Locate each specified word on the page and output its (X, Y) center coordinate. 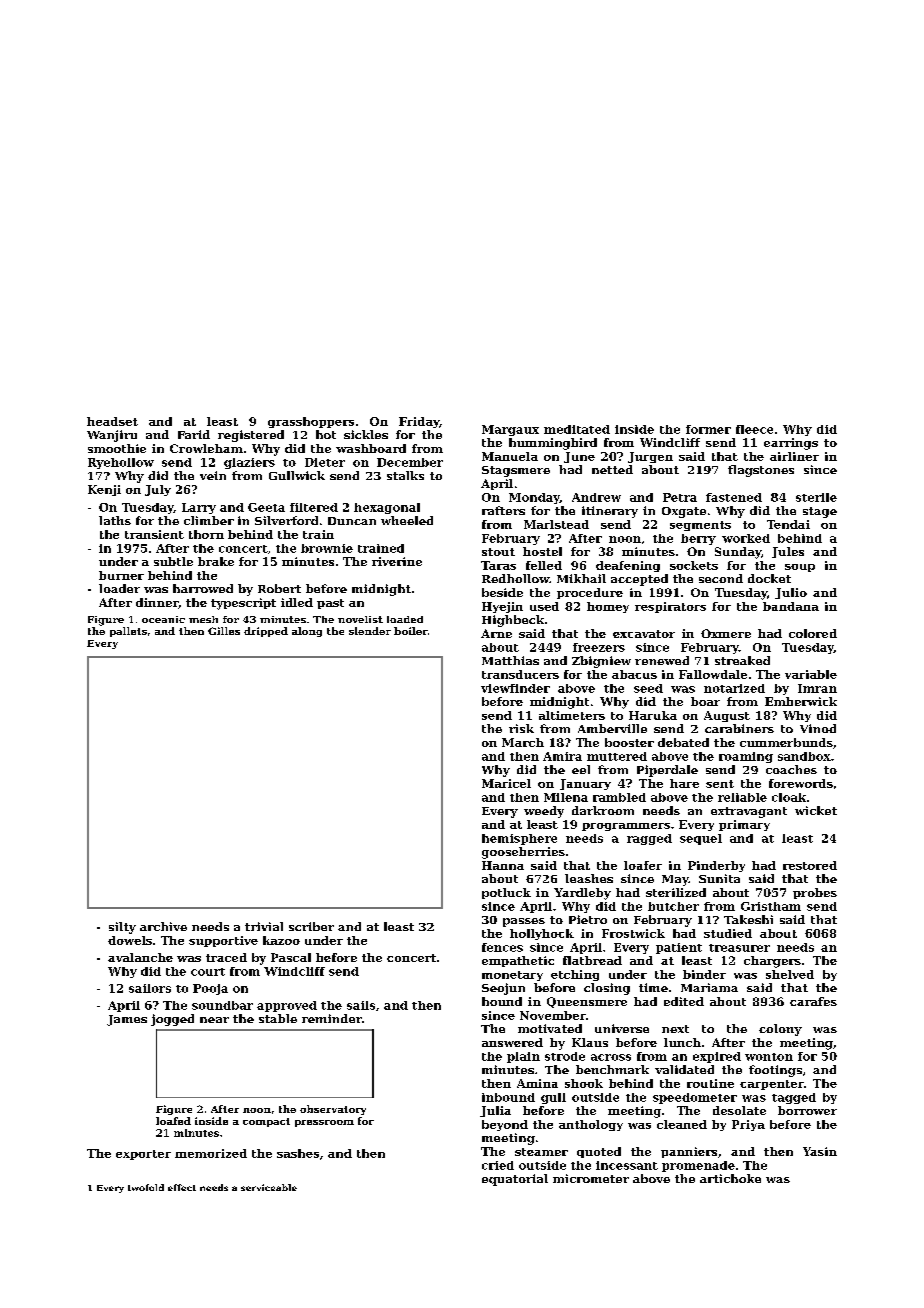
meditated (577, 429)
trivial (264, 926)
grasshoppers (311, 422)
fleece (754, 429)
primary (744, 825)
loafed (173, 1121)
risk (521, 728)
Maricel (506, 783)
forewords (801, 783)
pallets (128, 632)
